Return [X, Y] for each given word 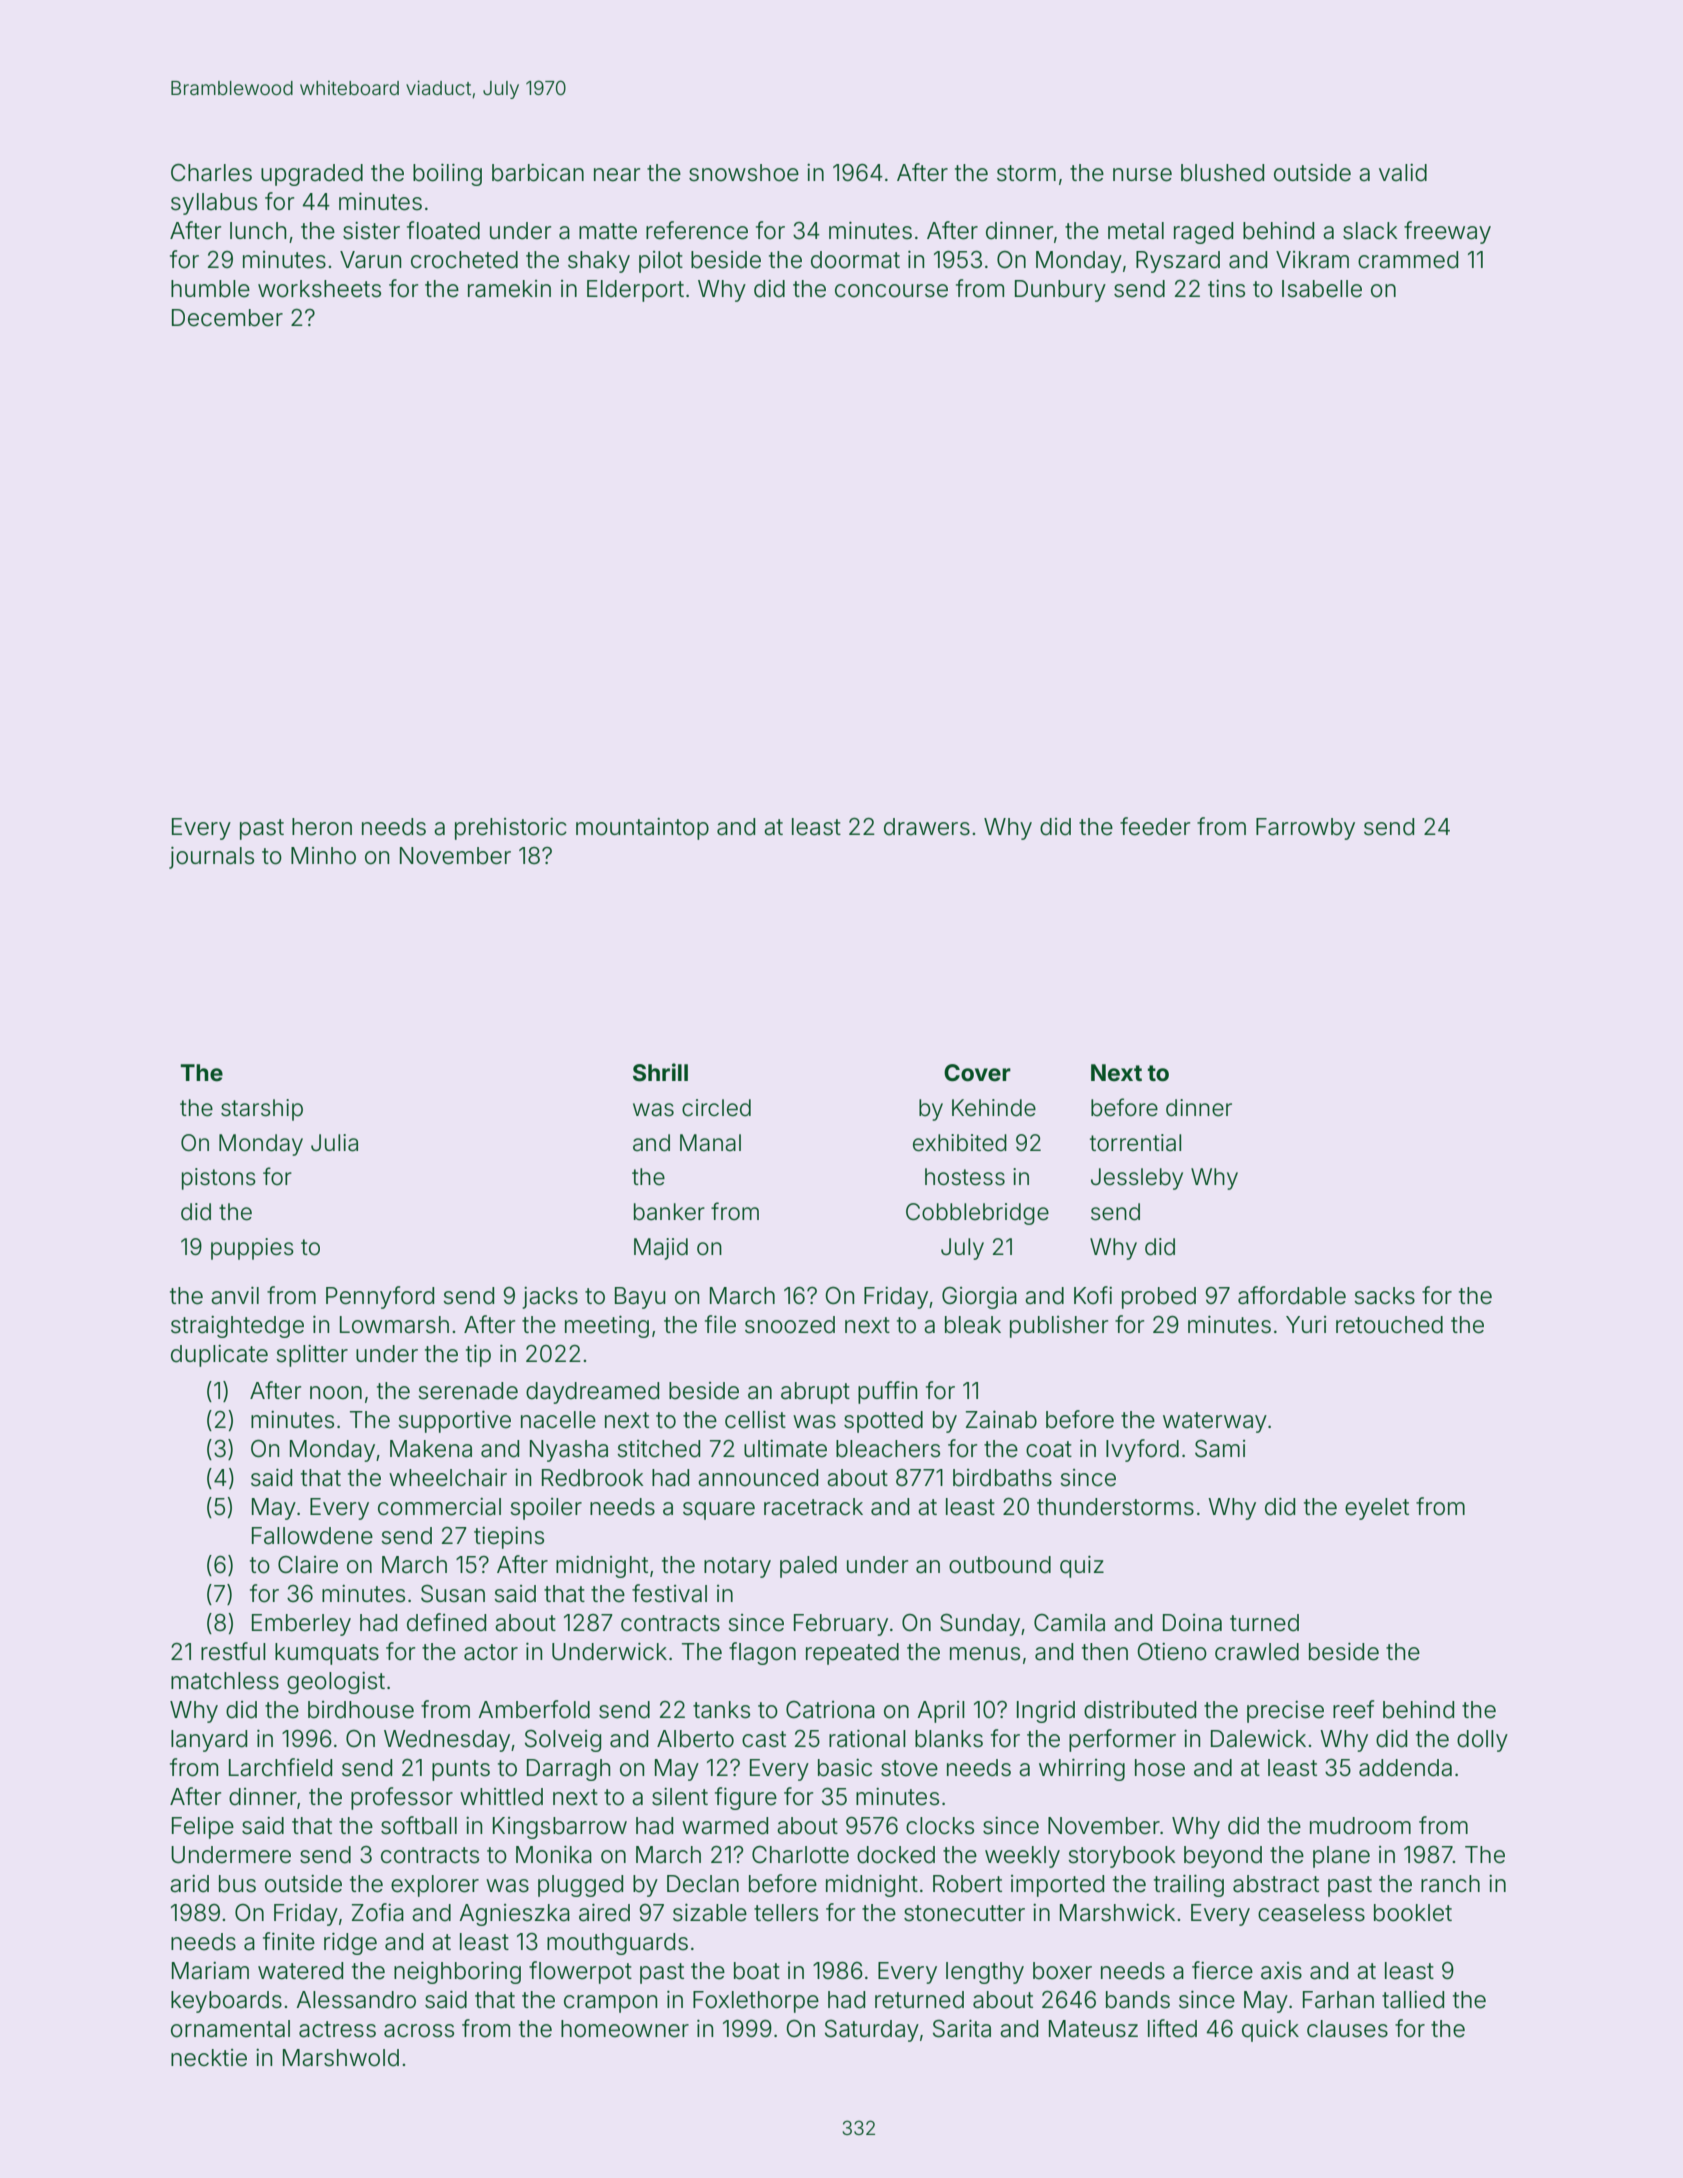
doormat [855, 260]
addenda [1405, 1768]
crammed [1408, 260]
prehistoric [511, 829]
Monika [554, 1855]
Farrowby [1305, 829]
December [227, 318]
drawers [927, 827]
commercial [439, 1507]
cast [764, 1739]
